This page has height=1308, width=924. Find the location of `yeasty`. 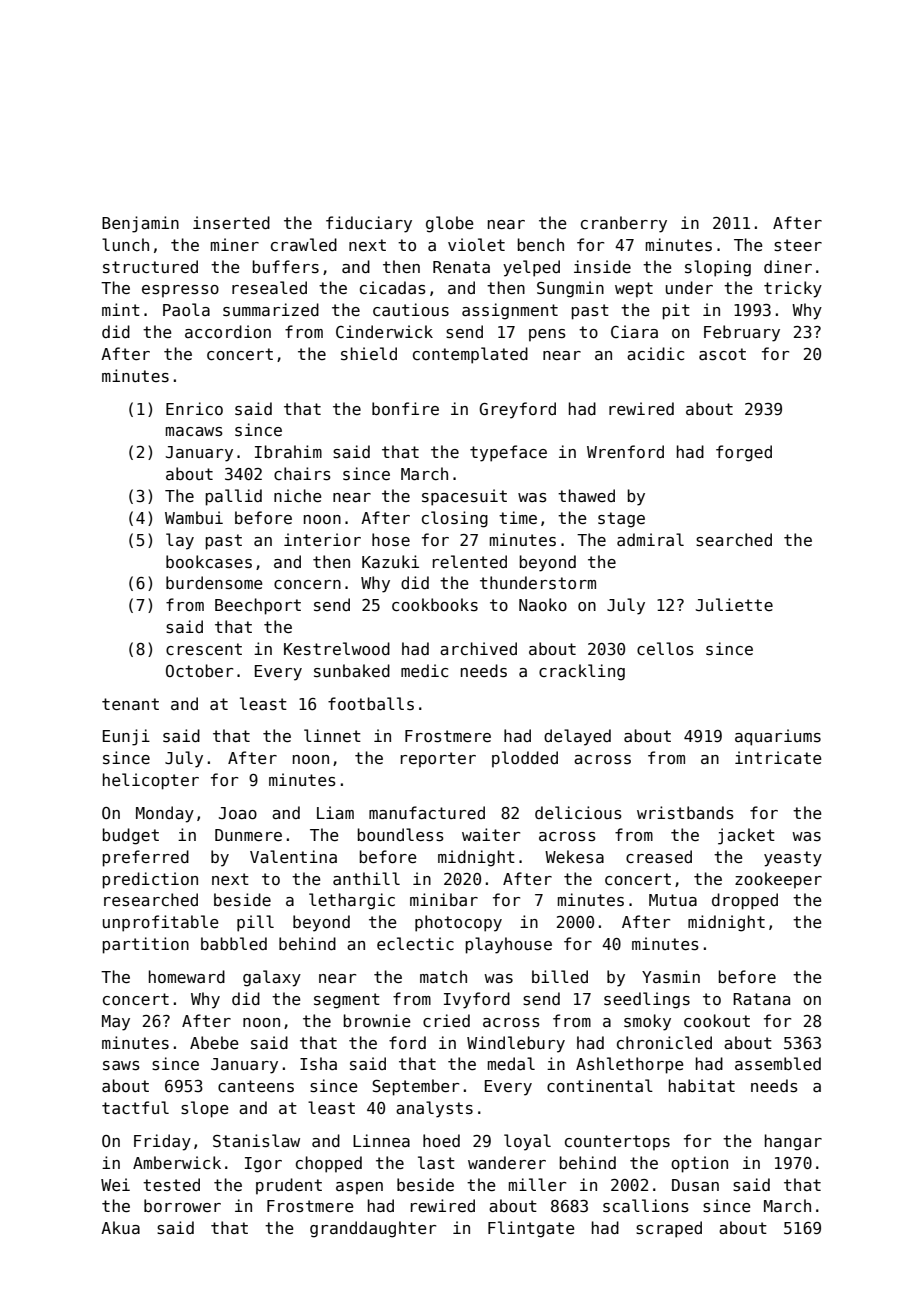

yeasty is located at coordinates (793, 859).
